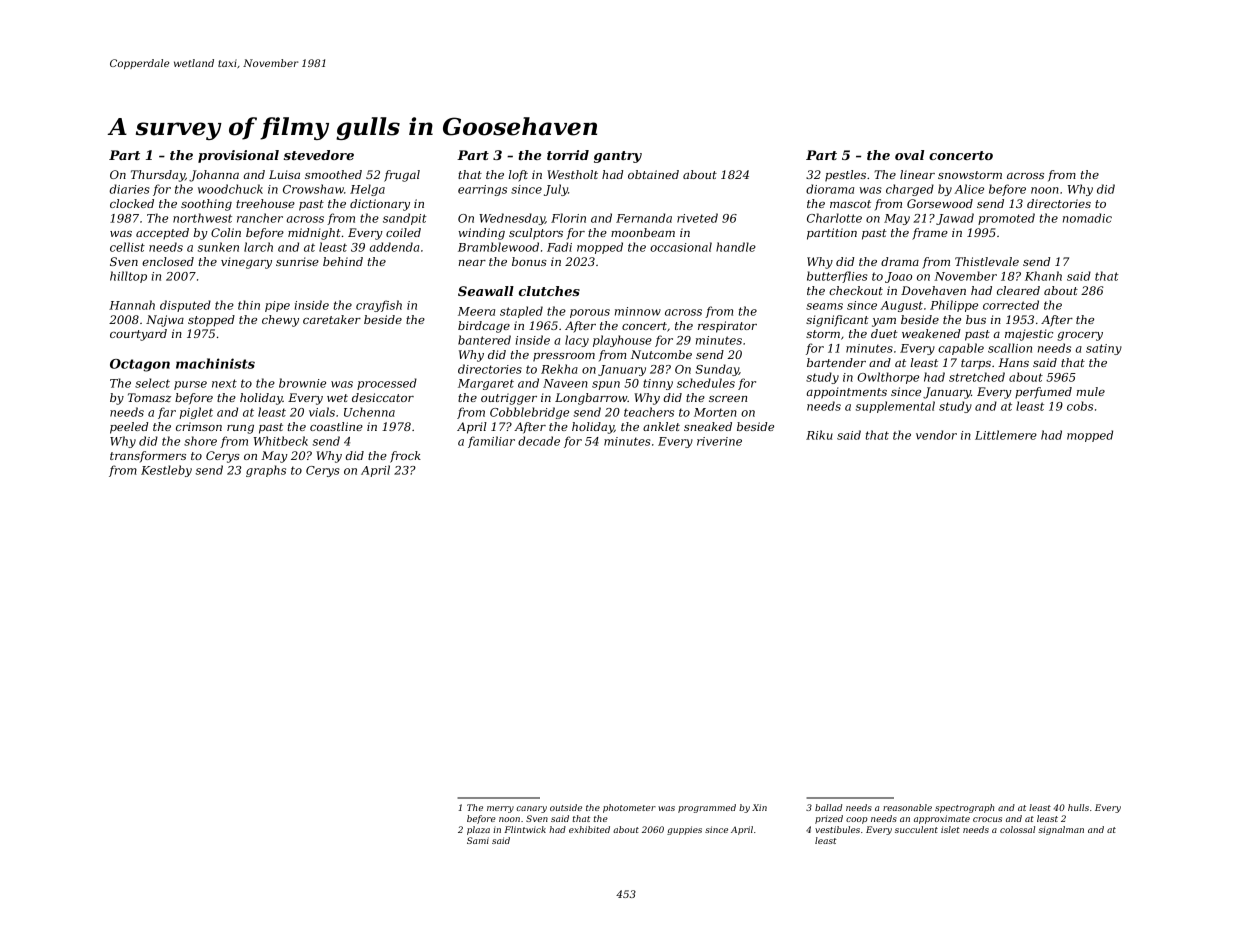  I want to click on Kestleby, so click(166, 471).
